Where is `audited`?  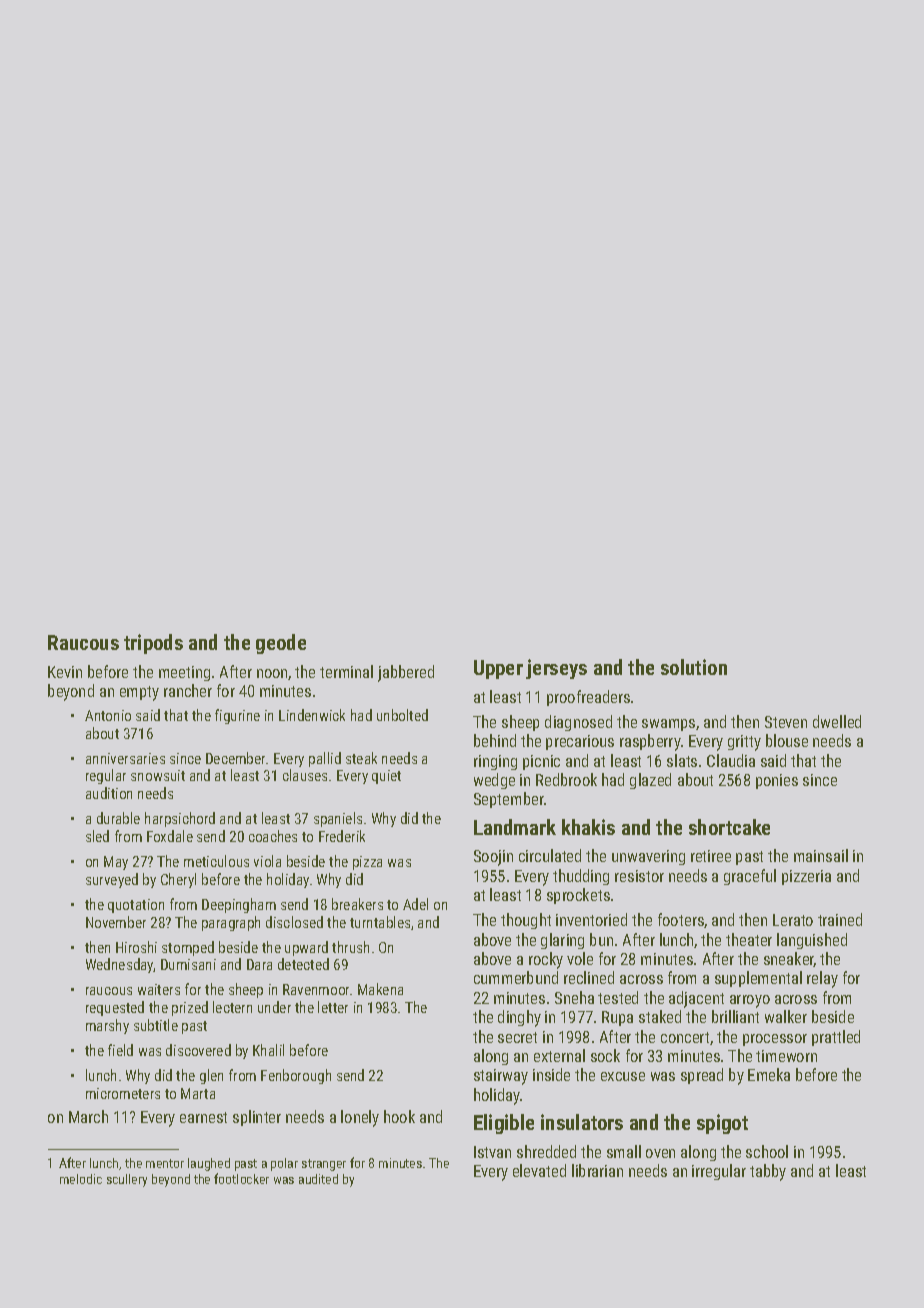 audited is located at coordinates (318, 1179).
